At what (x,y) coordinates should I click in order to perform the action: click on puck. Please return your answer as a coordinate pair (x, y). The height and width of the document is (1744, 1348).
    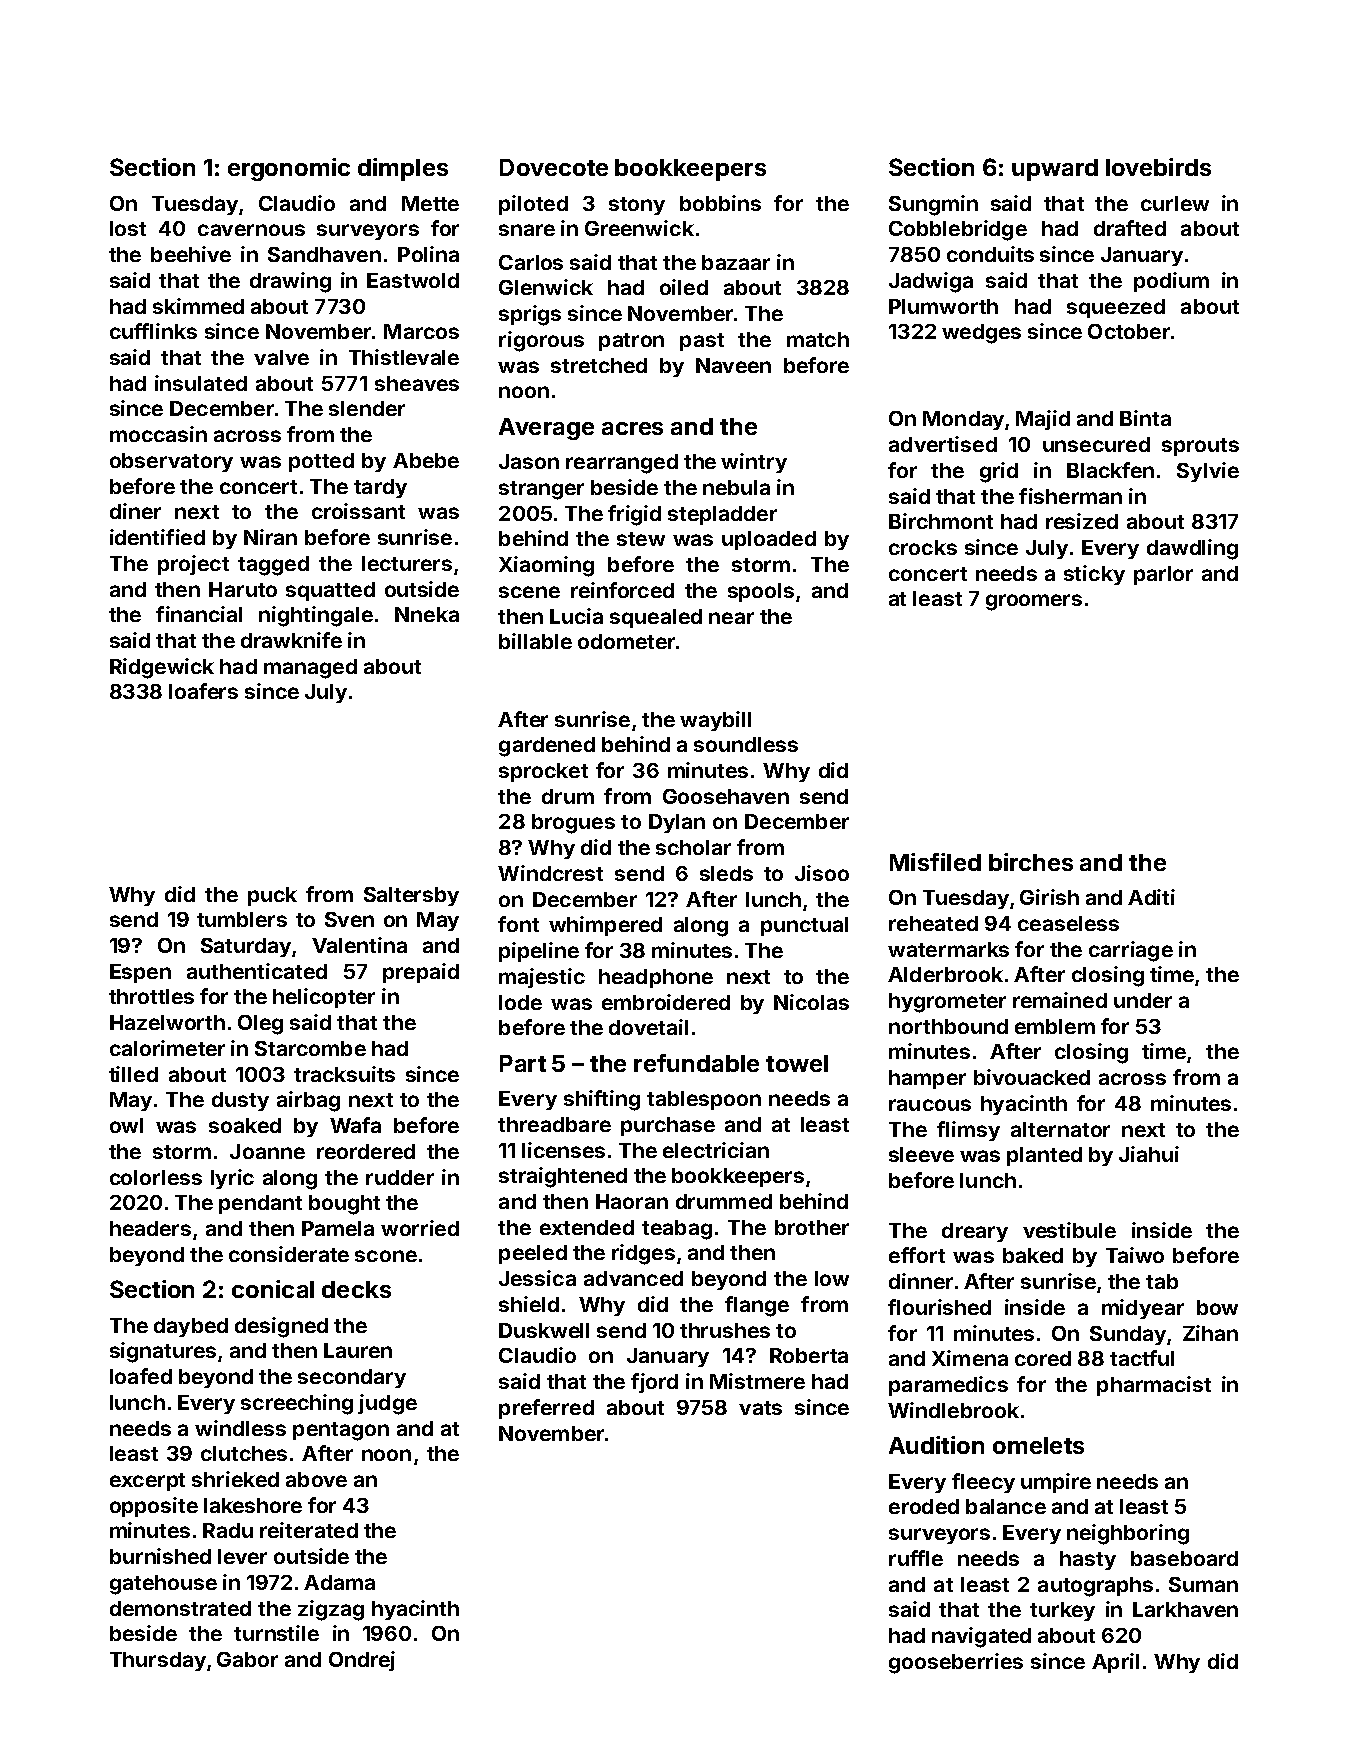
    Looking at the image, I should click on (272, 896).
